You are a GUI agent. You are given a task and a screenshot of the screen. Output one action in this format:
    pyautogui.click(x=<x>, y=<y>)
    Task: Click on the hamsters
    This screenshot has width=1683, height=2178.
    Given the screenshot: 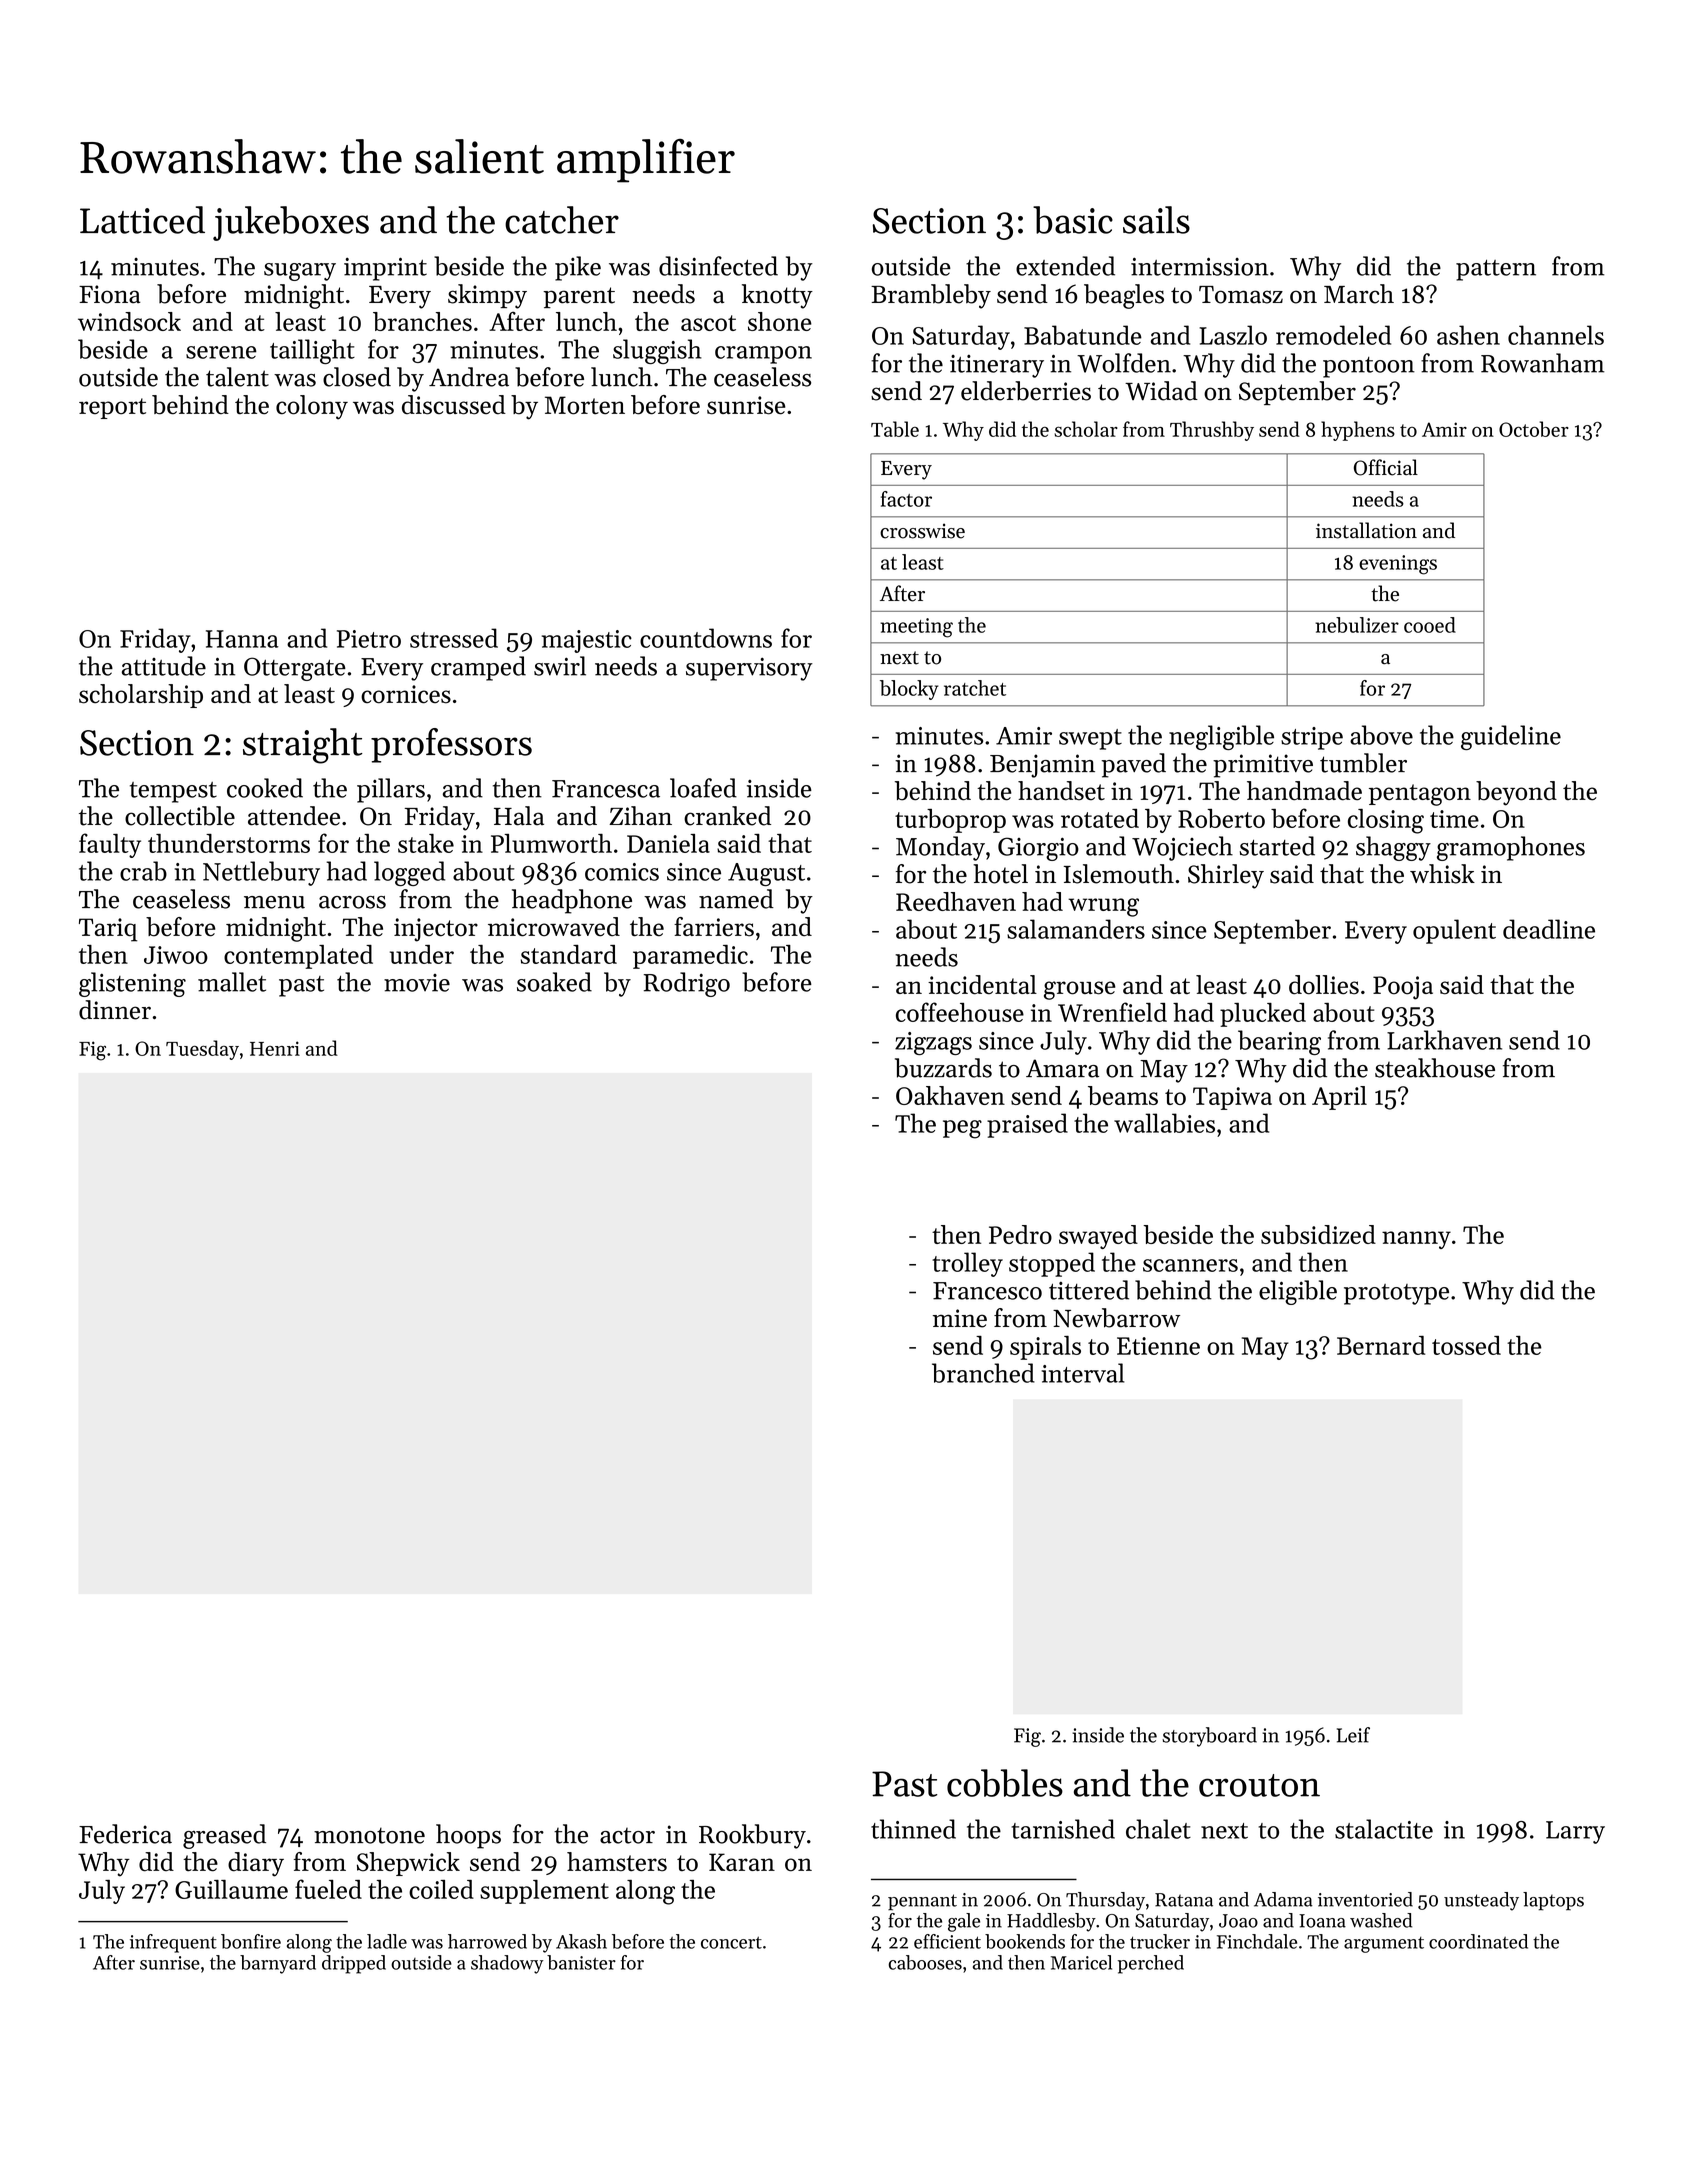 What is the action you would take?
    pyautogui.click(x=617, y=1862)
